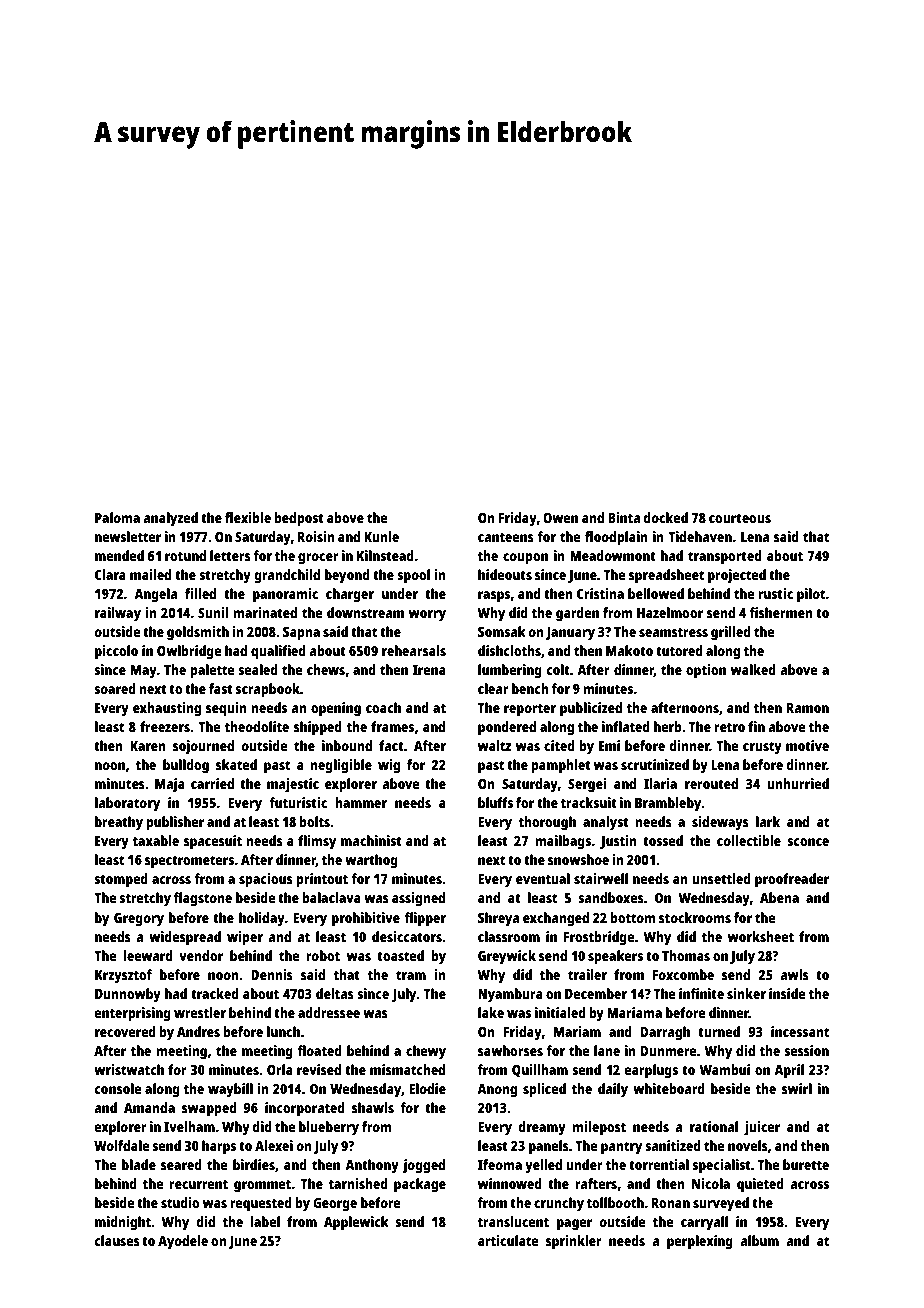 This document has height=1308, width=924. What do you see at coordinates (266, 880) in the document?
I see `spacious` at bounding box center [266, 880].
